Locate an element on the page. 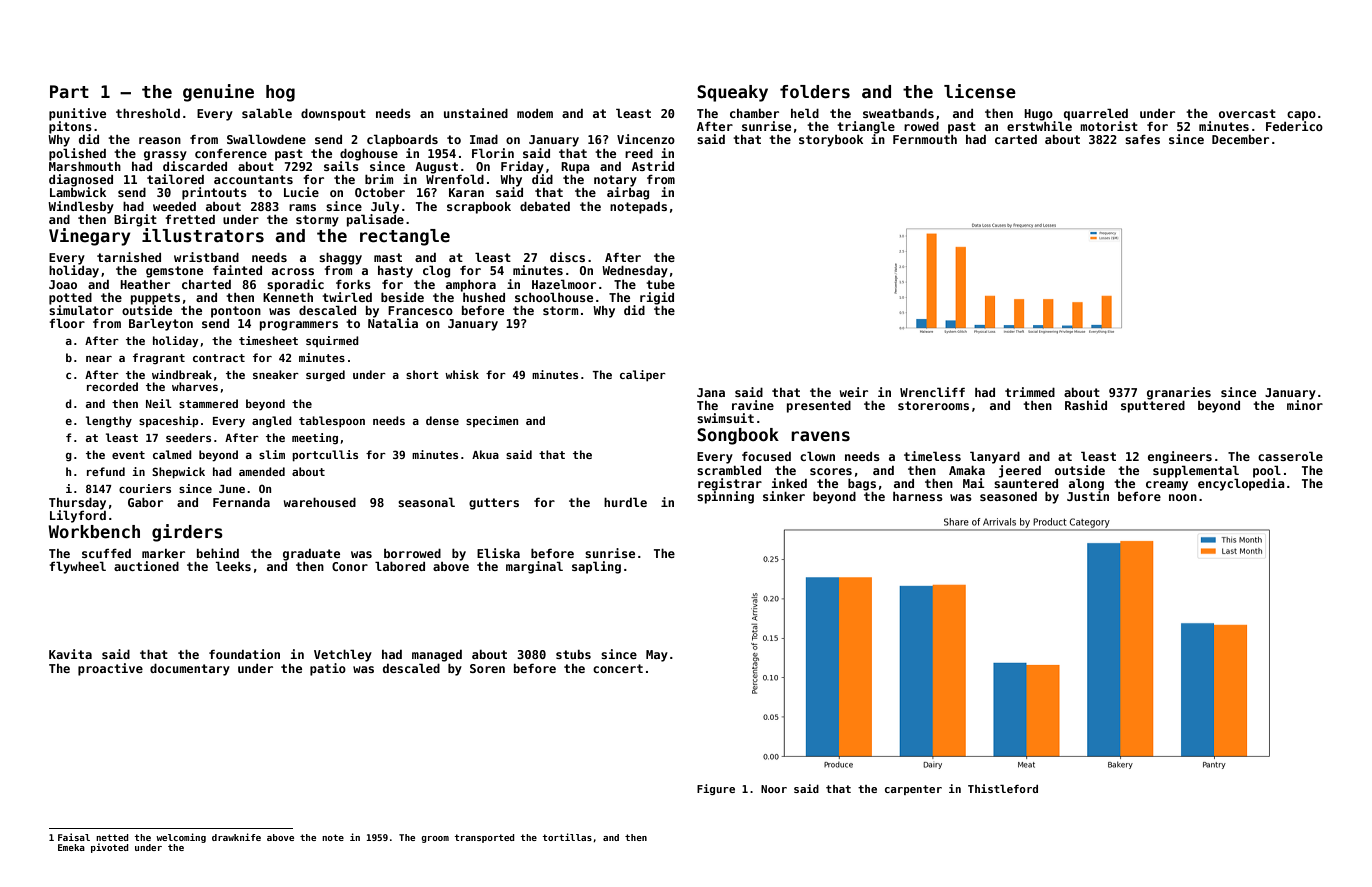 This image has width=1372, height=887. minor is located at coordinates (1305, 405).
